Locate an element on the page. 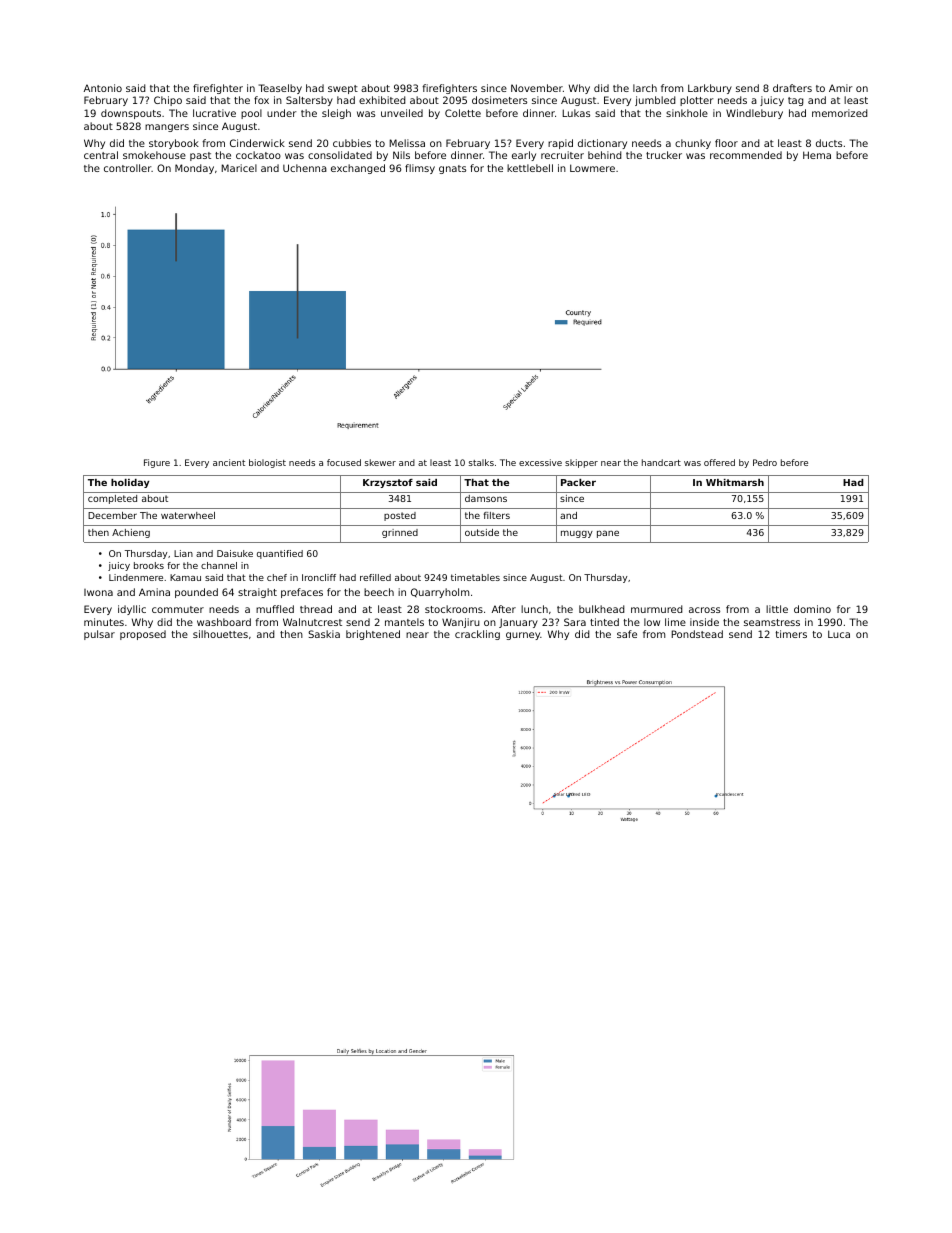  excessive is located at coordinates (540, 462).
